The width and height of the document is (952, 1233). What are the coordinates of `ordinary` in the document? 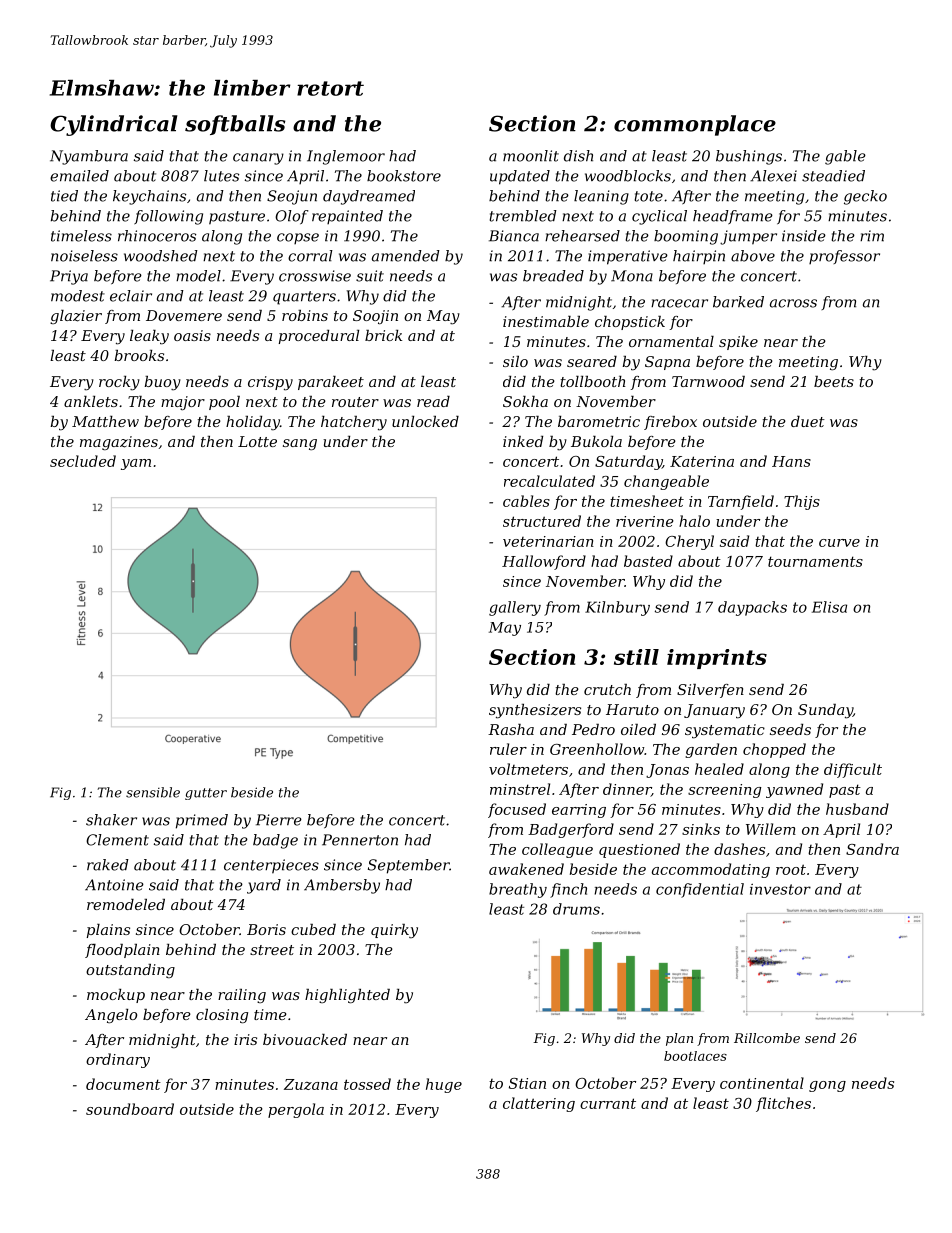 It's located at (118, 1060).
